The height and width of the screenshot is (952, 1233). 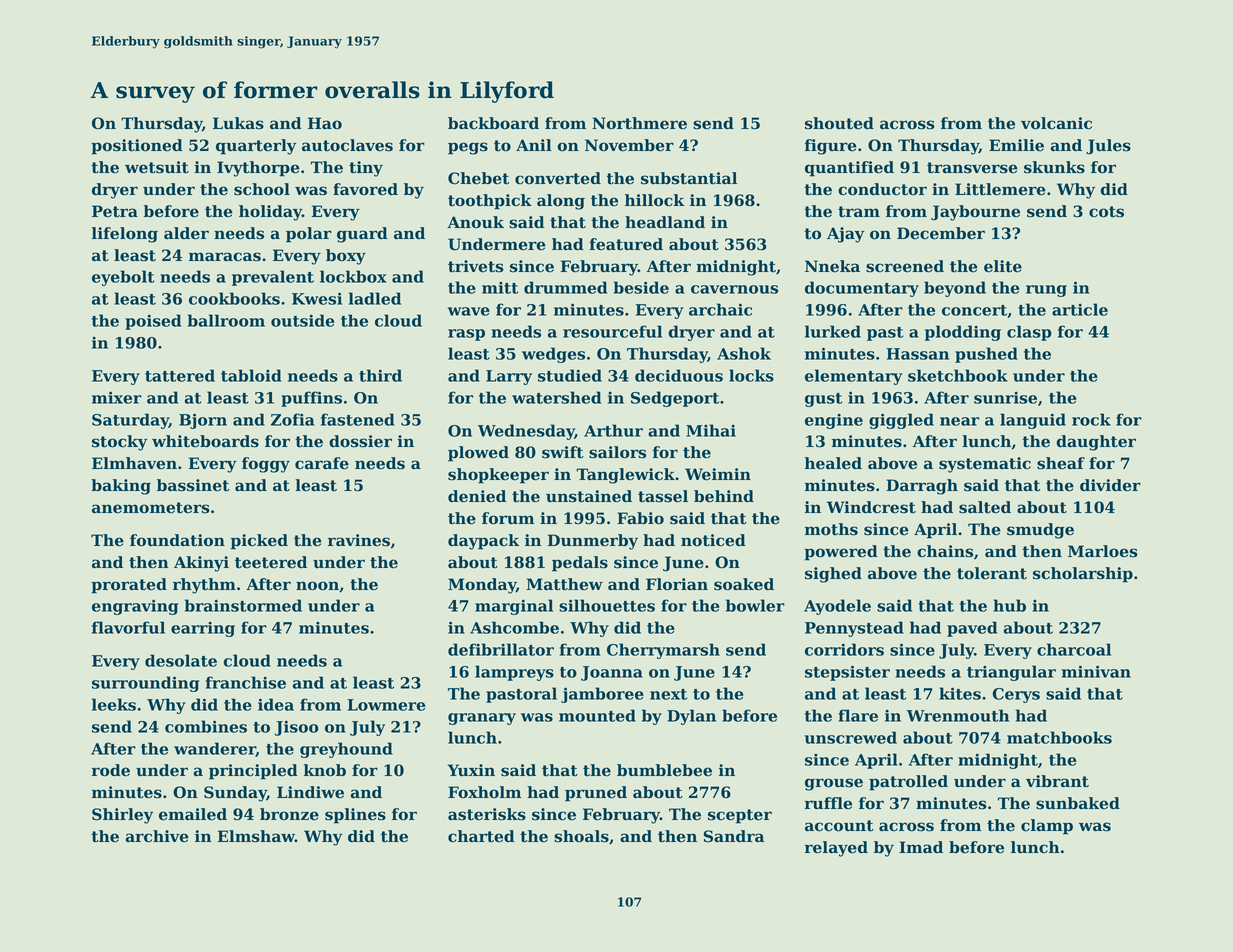 What do you see at coordinates (832, 266) in the screenshot?
I see `Nneka` at bounding box center [832, 266].
